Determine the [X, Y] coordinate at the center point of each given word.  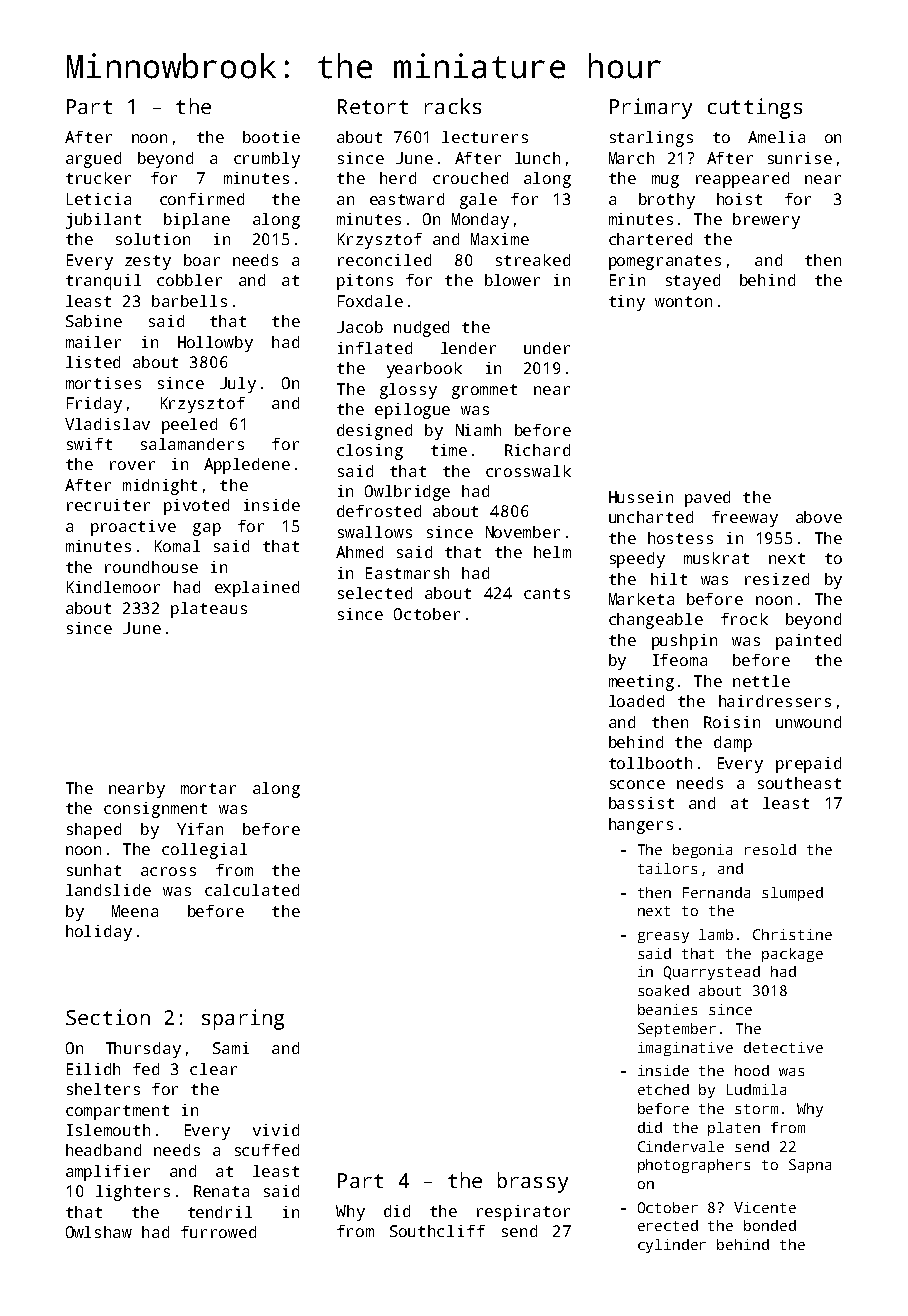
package [792, 955]
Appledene [247, 466]
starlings [651, 139]
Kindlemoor [113, 587]
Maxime [500, 239]
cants [547, 593]
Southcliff [437, 1231]
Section [108, 1017]
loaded [636, 701]
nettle [761, 681]
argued [93, 160]
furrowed [218, 1232]
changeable [656, 621]
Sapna [810, 1166]
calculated [252, 890]
